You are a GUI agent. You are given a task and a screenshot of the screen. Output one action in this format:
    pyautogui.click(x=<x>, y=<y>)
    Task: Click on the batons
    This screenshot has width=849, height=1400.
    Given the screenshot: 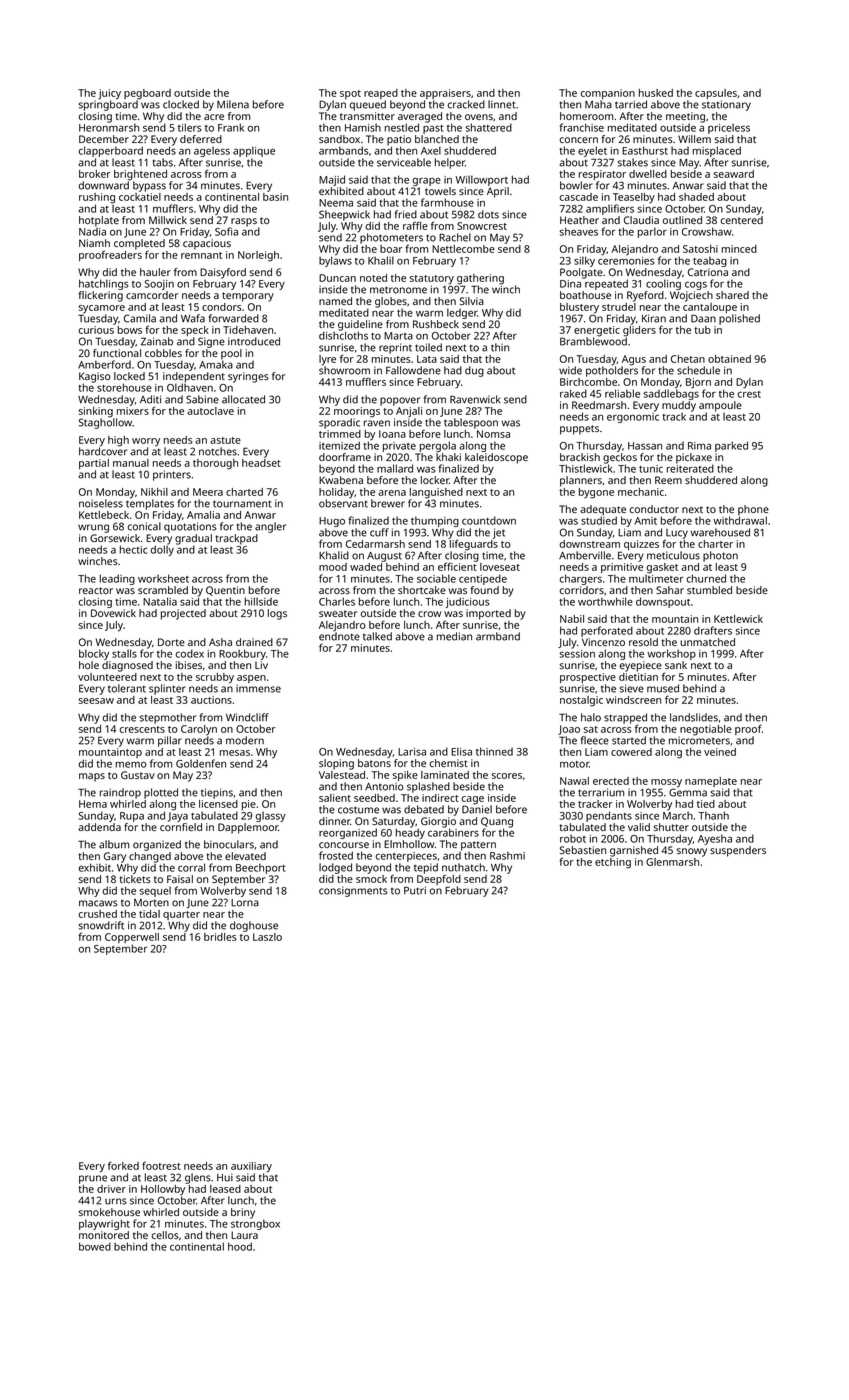 What is the action you would take?
    pyautogui.click(x=374, y=763)
